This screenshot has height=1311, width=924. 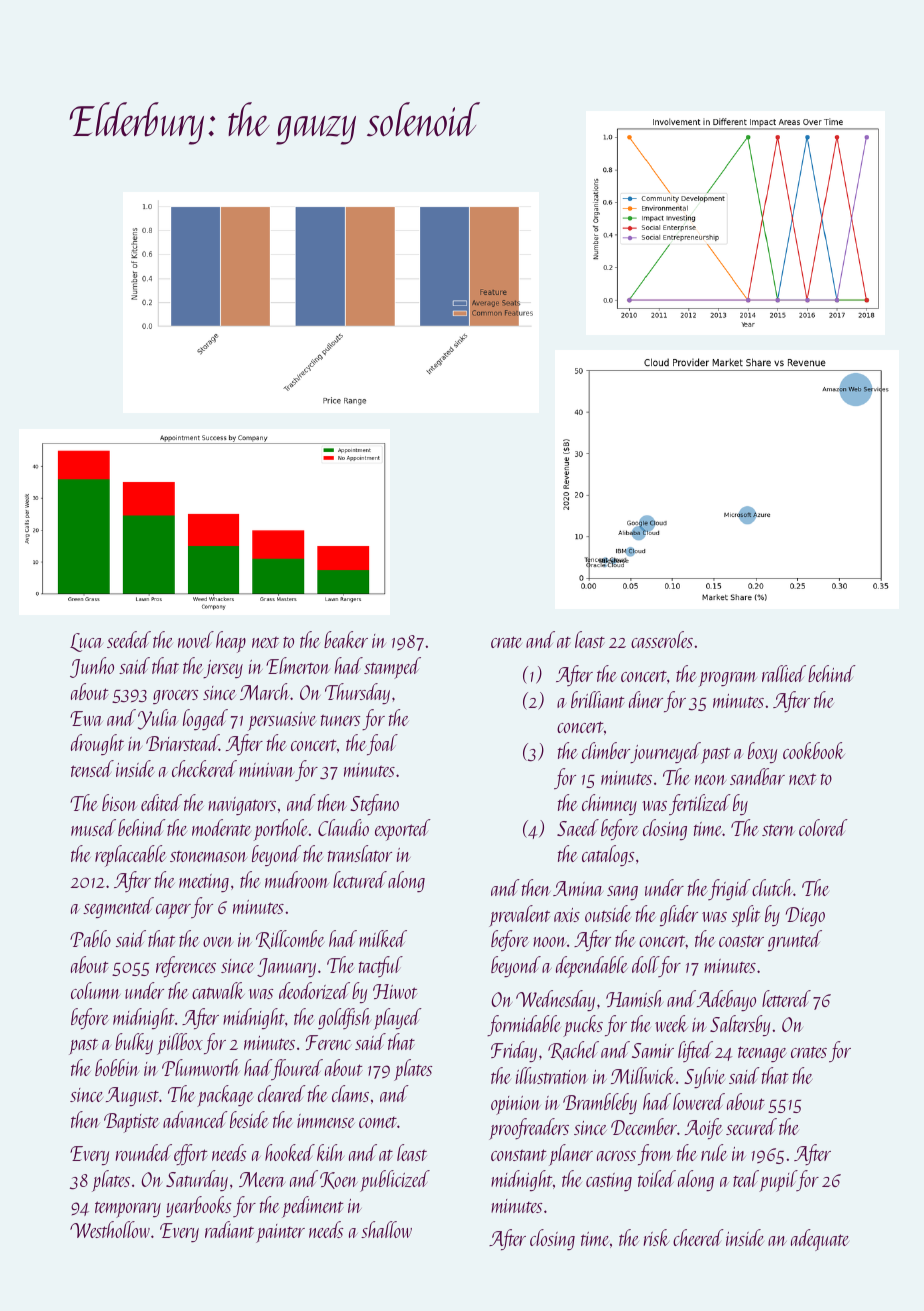 What do you see at coordinates (741, 941) in the screenshot?
I see `coaster` at bounding box center [741, 941].
